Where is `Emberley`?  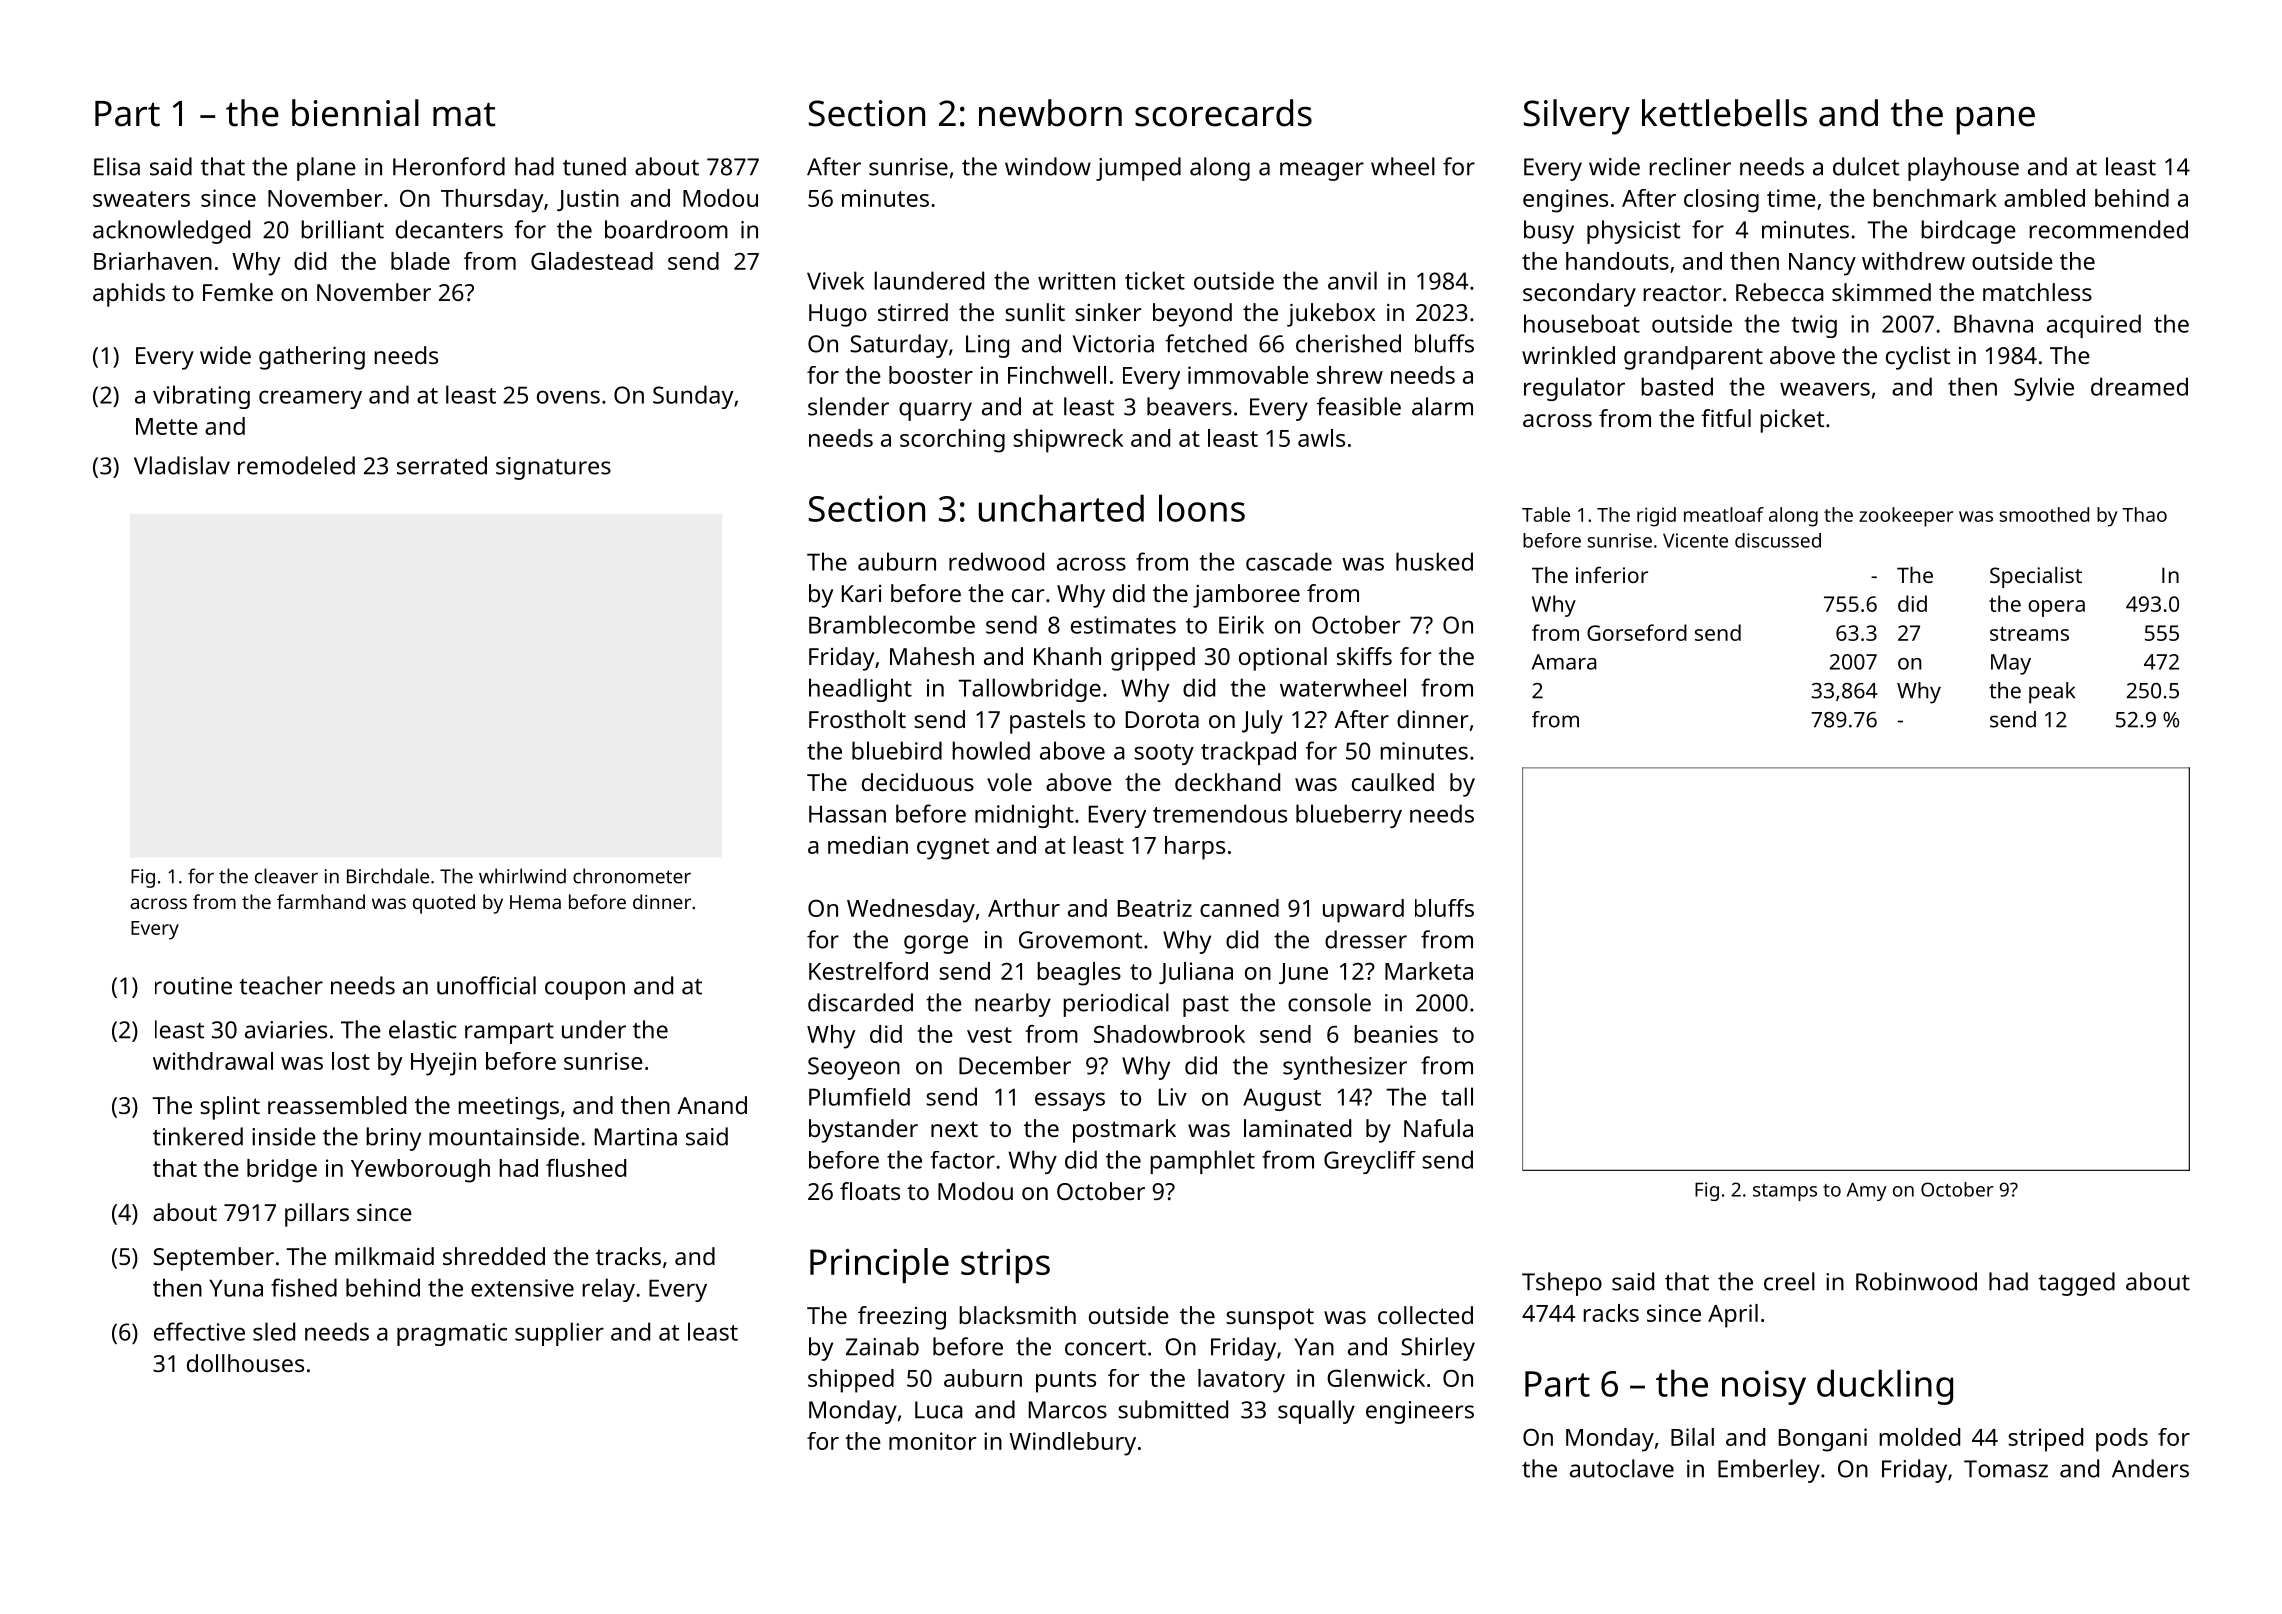
Emberley is located at coordinates (1769, 1471).
